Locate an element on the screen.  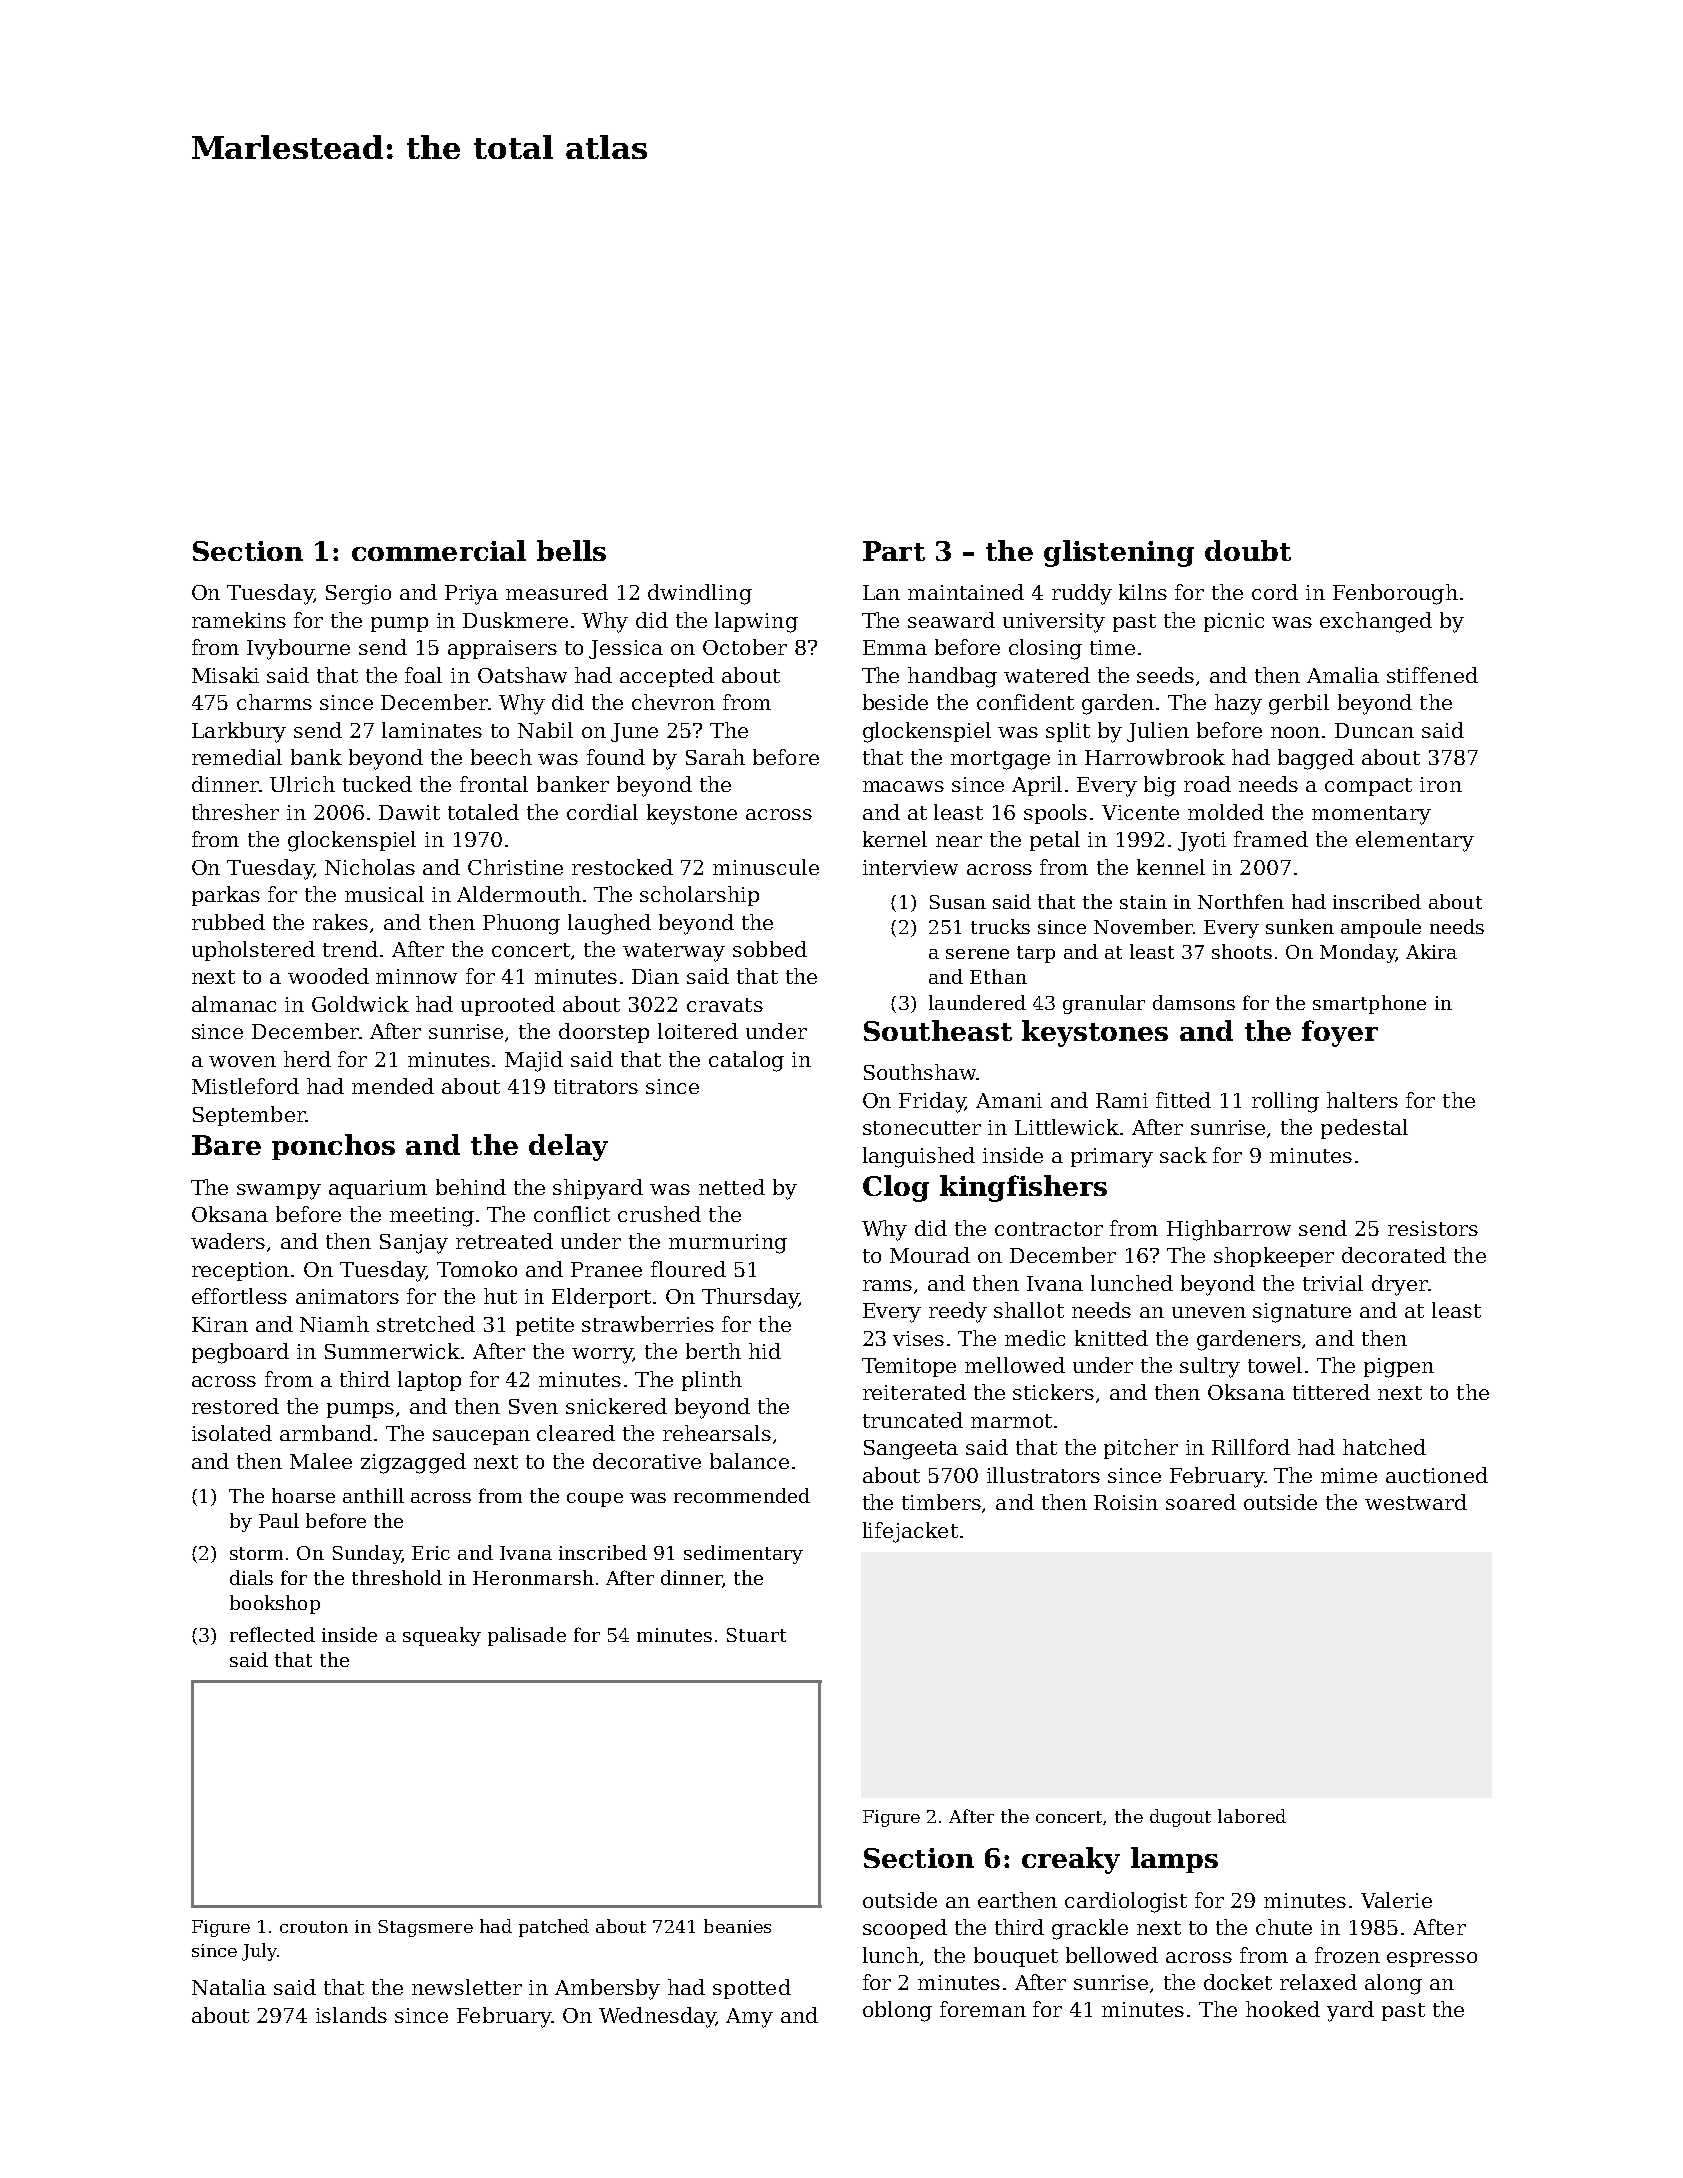
catalog is located at coordinates (746, 1061).
